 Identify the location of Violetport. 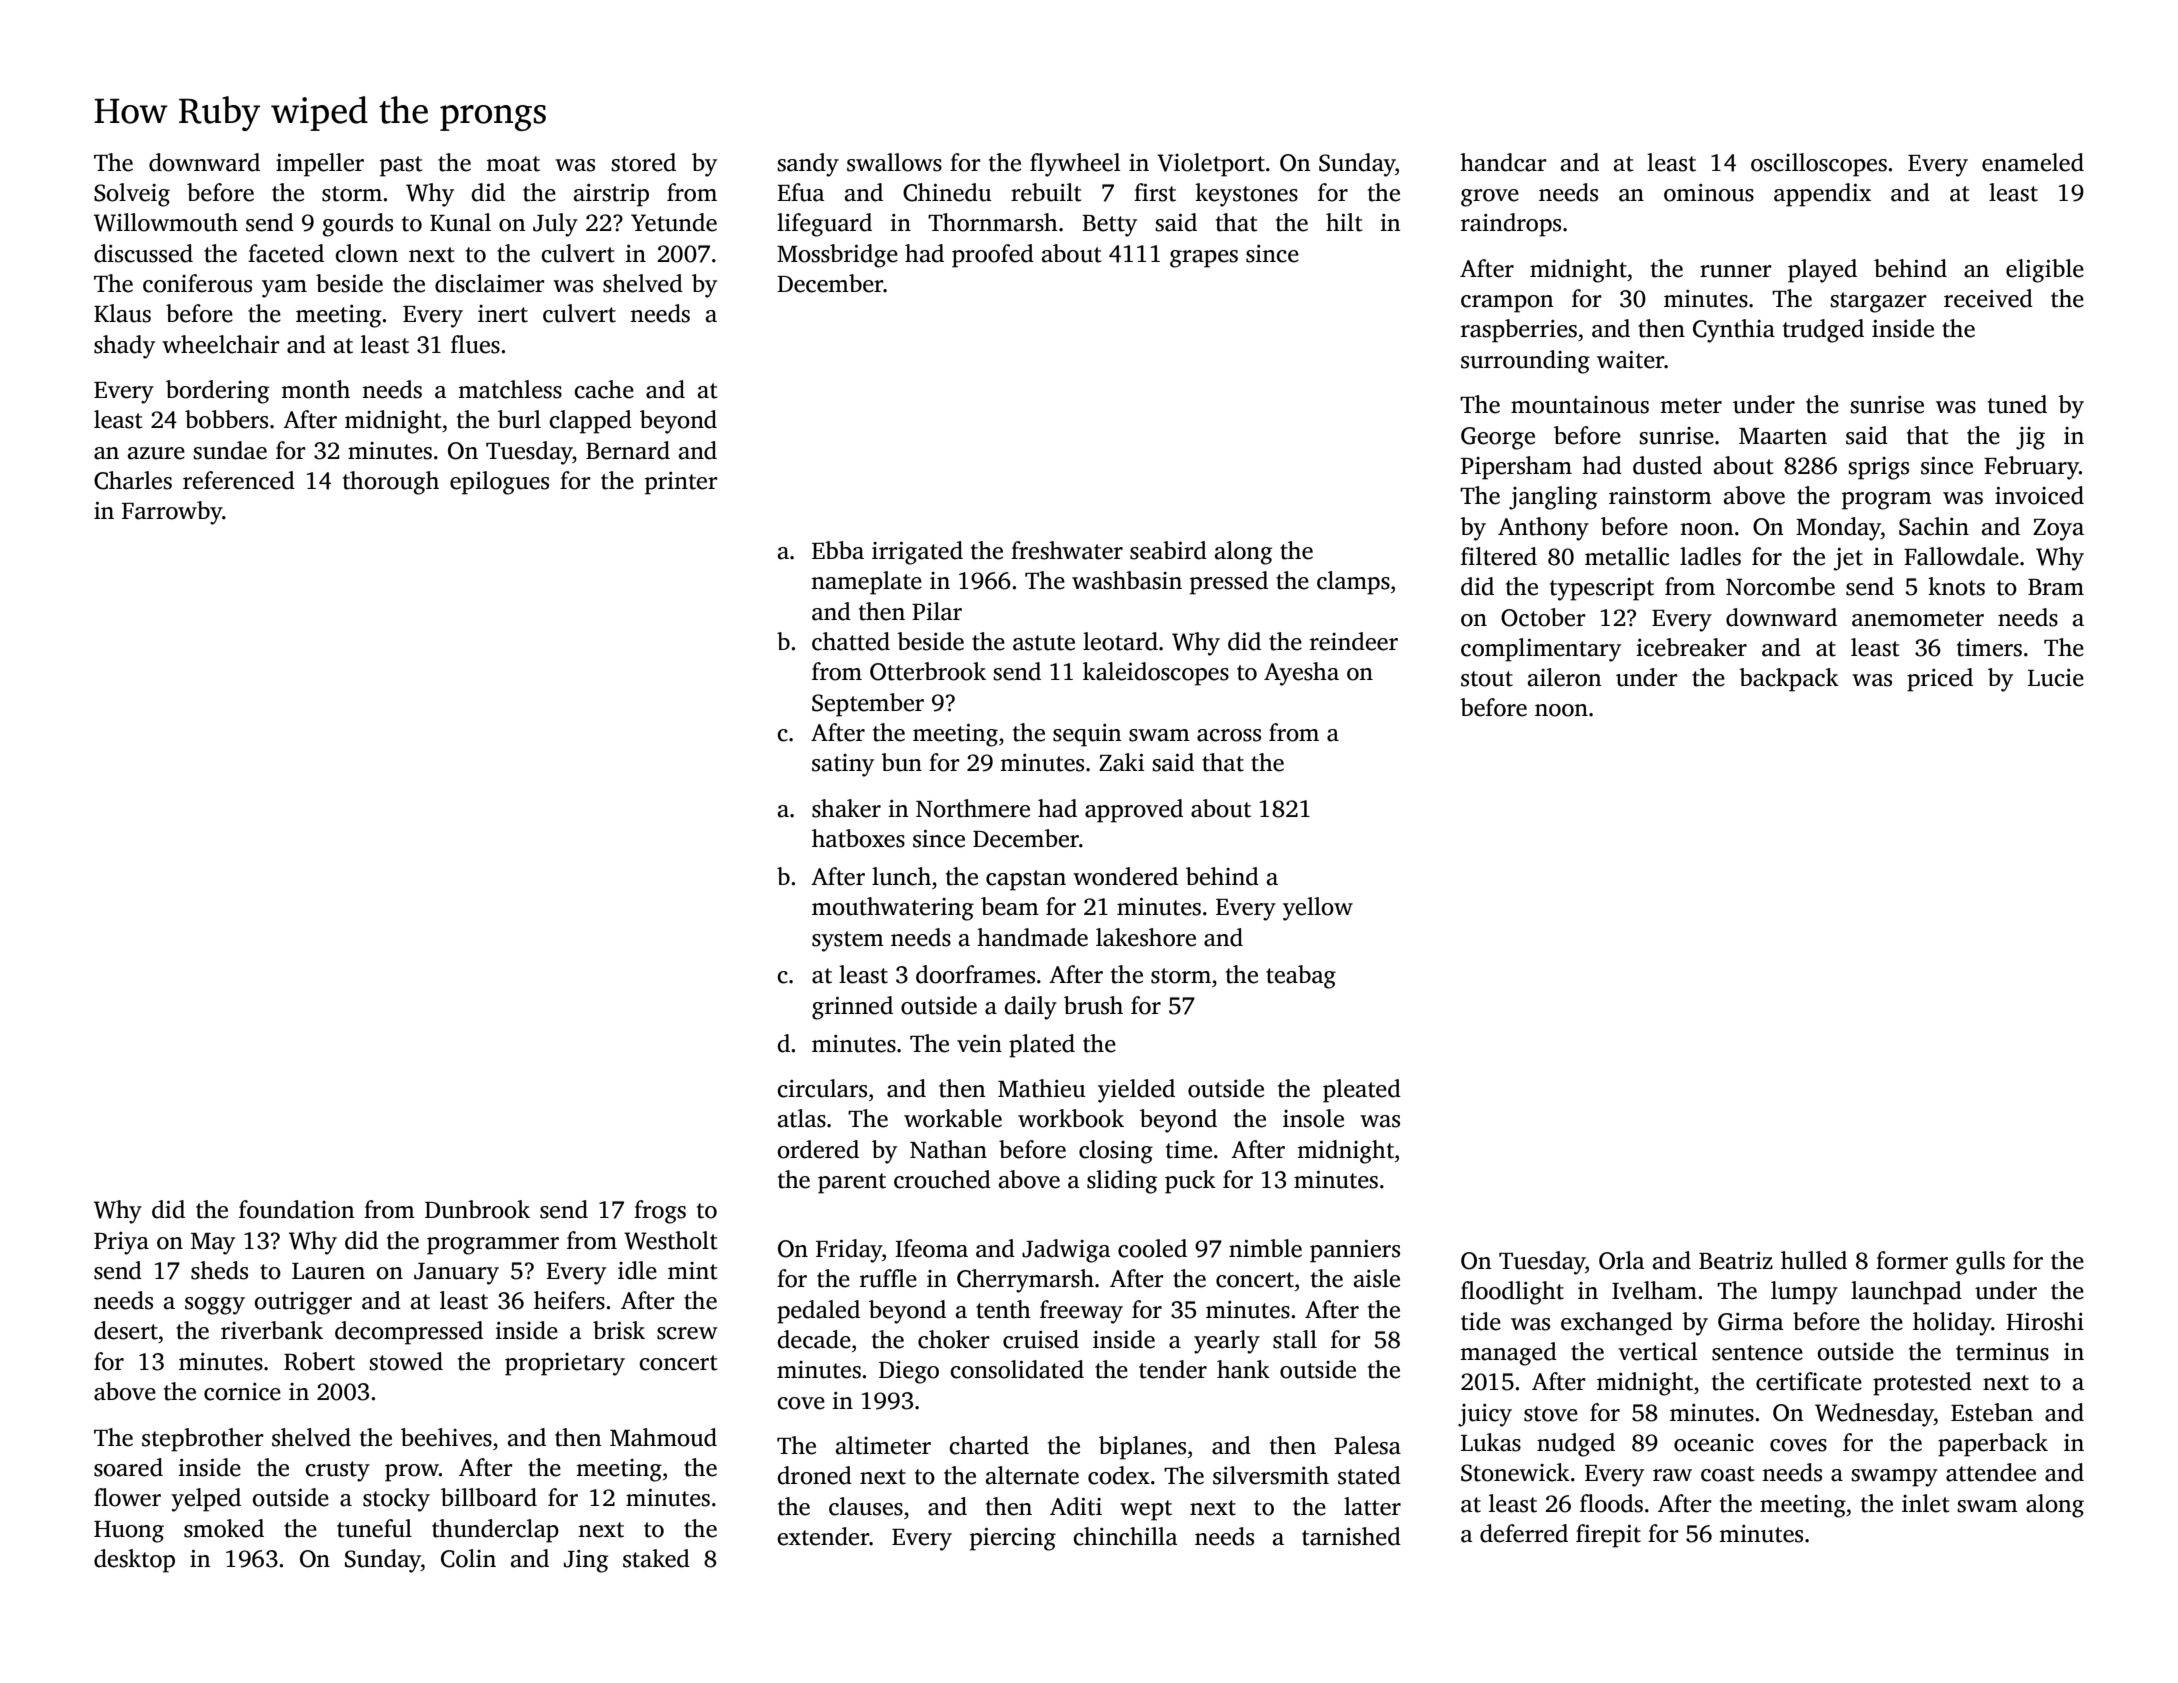
(1211, 165).
